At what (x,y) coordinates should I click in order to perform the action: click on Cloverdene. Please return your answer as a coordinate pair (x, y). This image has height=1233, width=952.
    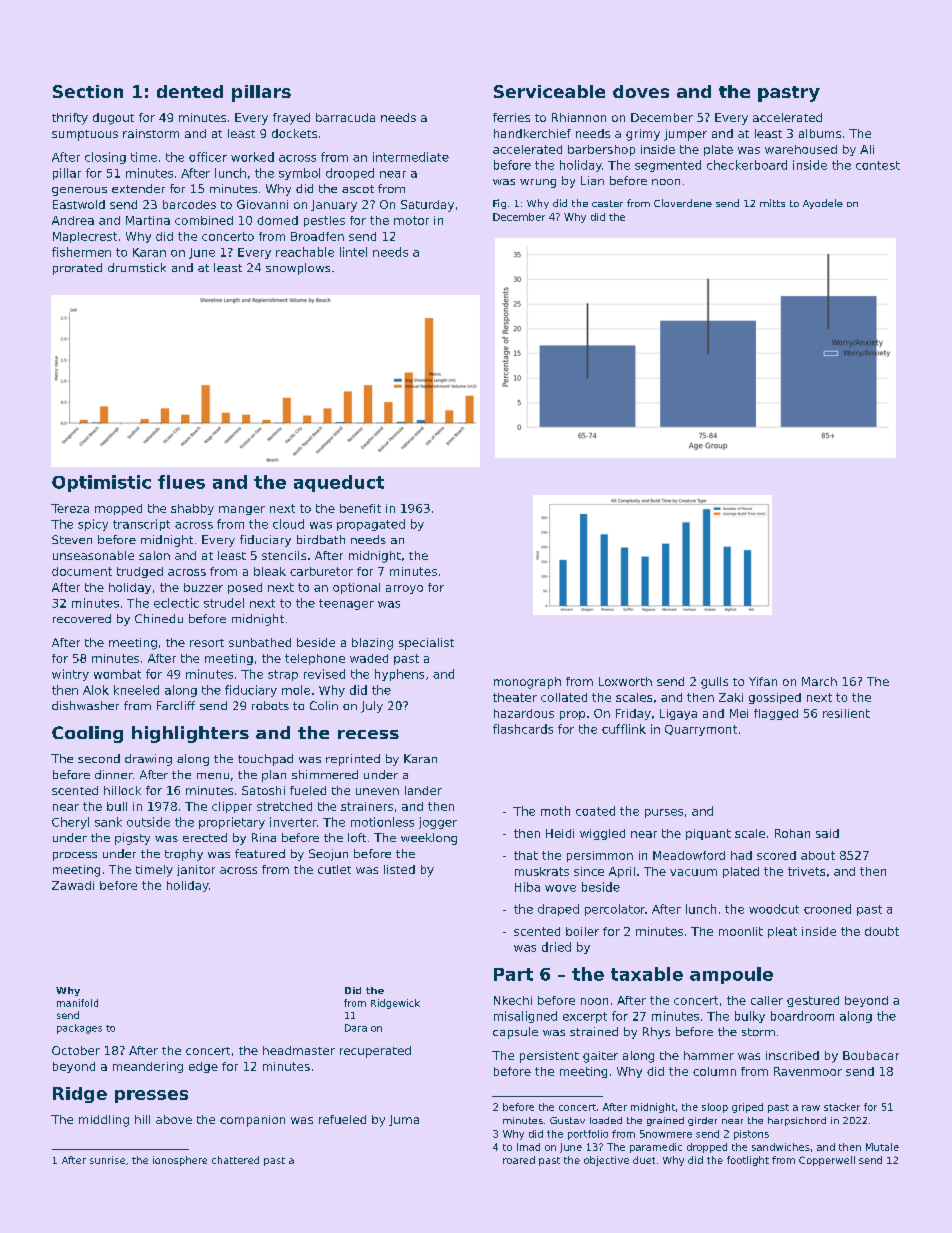
    Looking at the image, I should click on (683, 203).
